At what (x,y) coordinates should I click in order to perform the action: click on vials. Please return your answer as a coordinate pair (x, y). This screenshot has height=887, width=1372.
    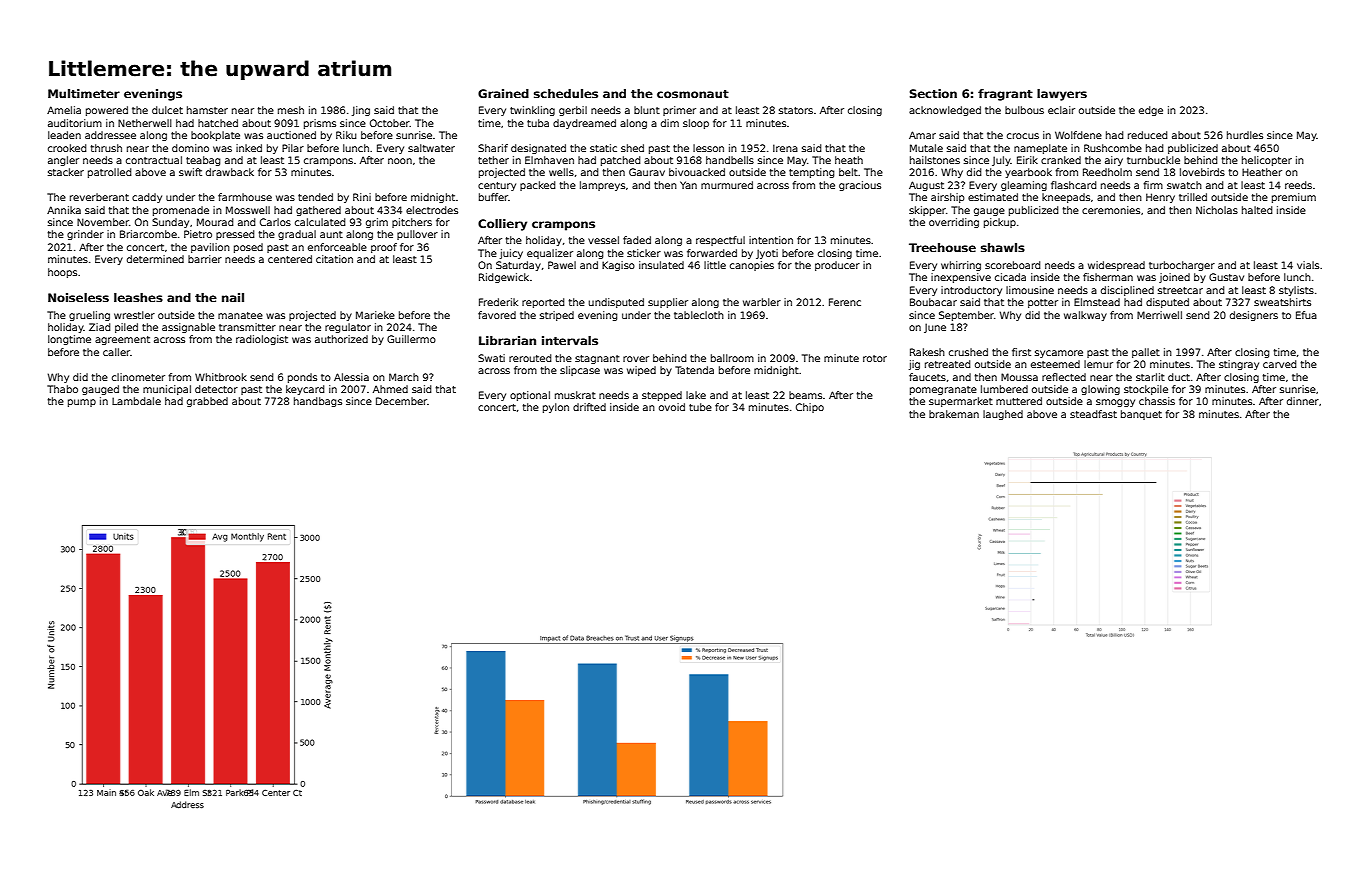
    Looking at the image, I should click on (1308, 265).
